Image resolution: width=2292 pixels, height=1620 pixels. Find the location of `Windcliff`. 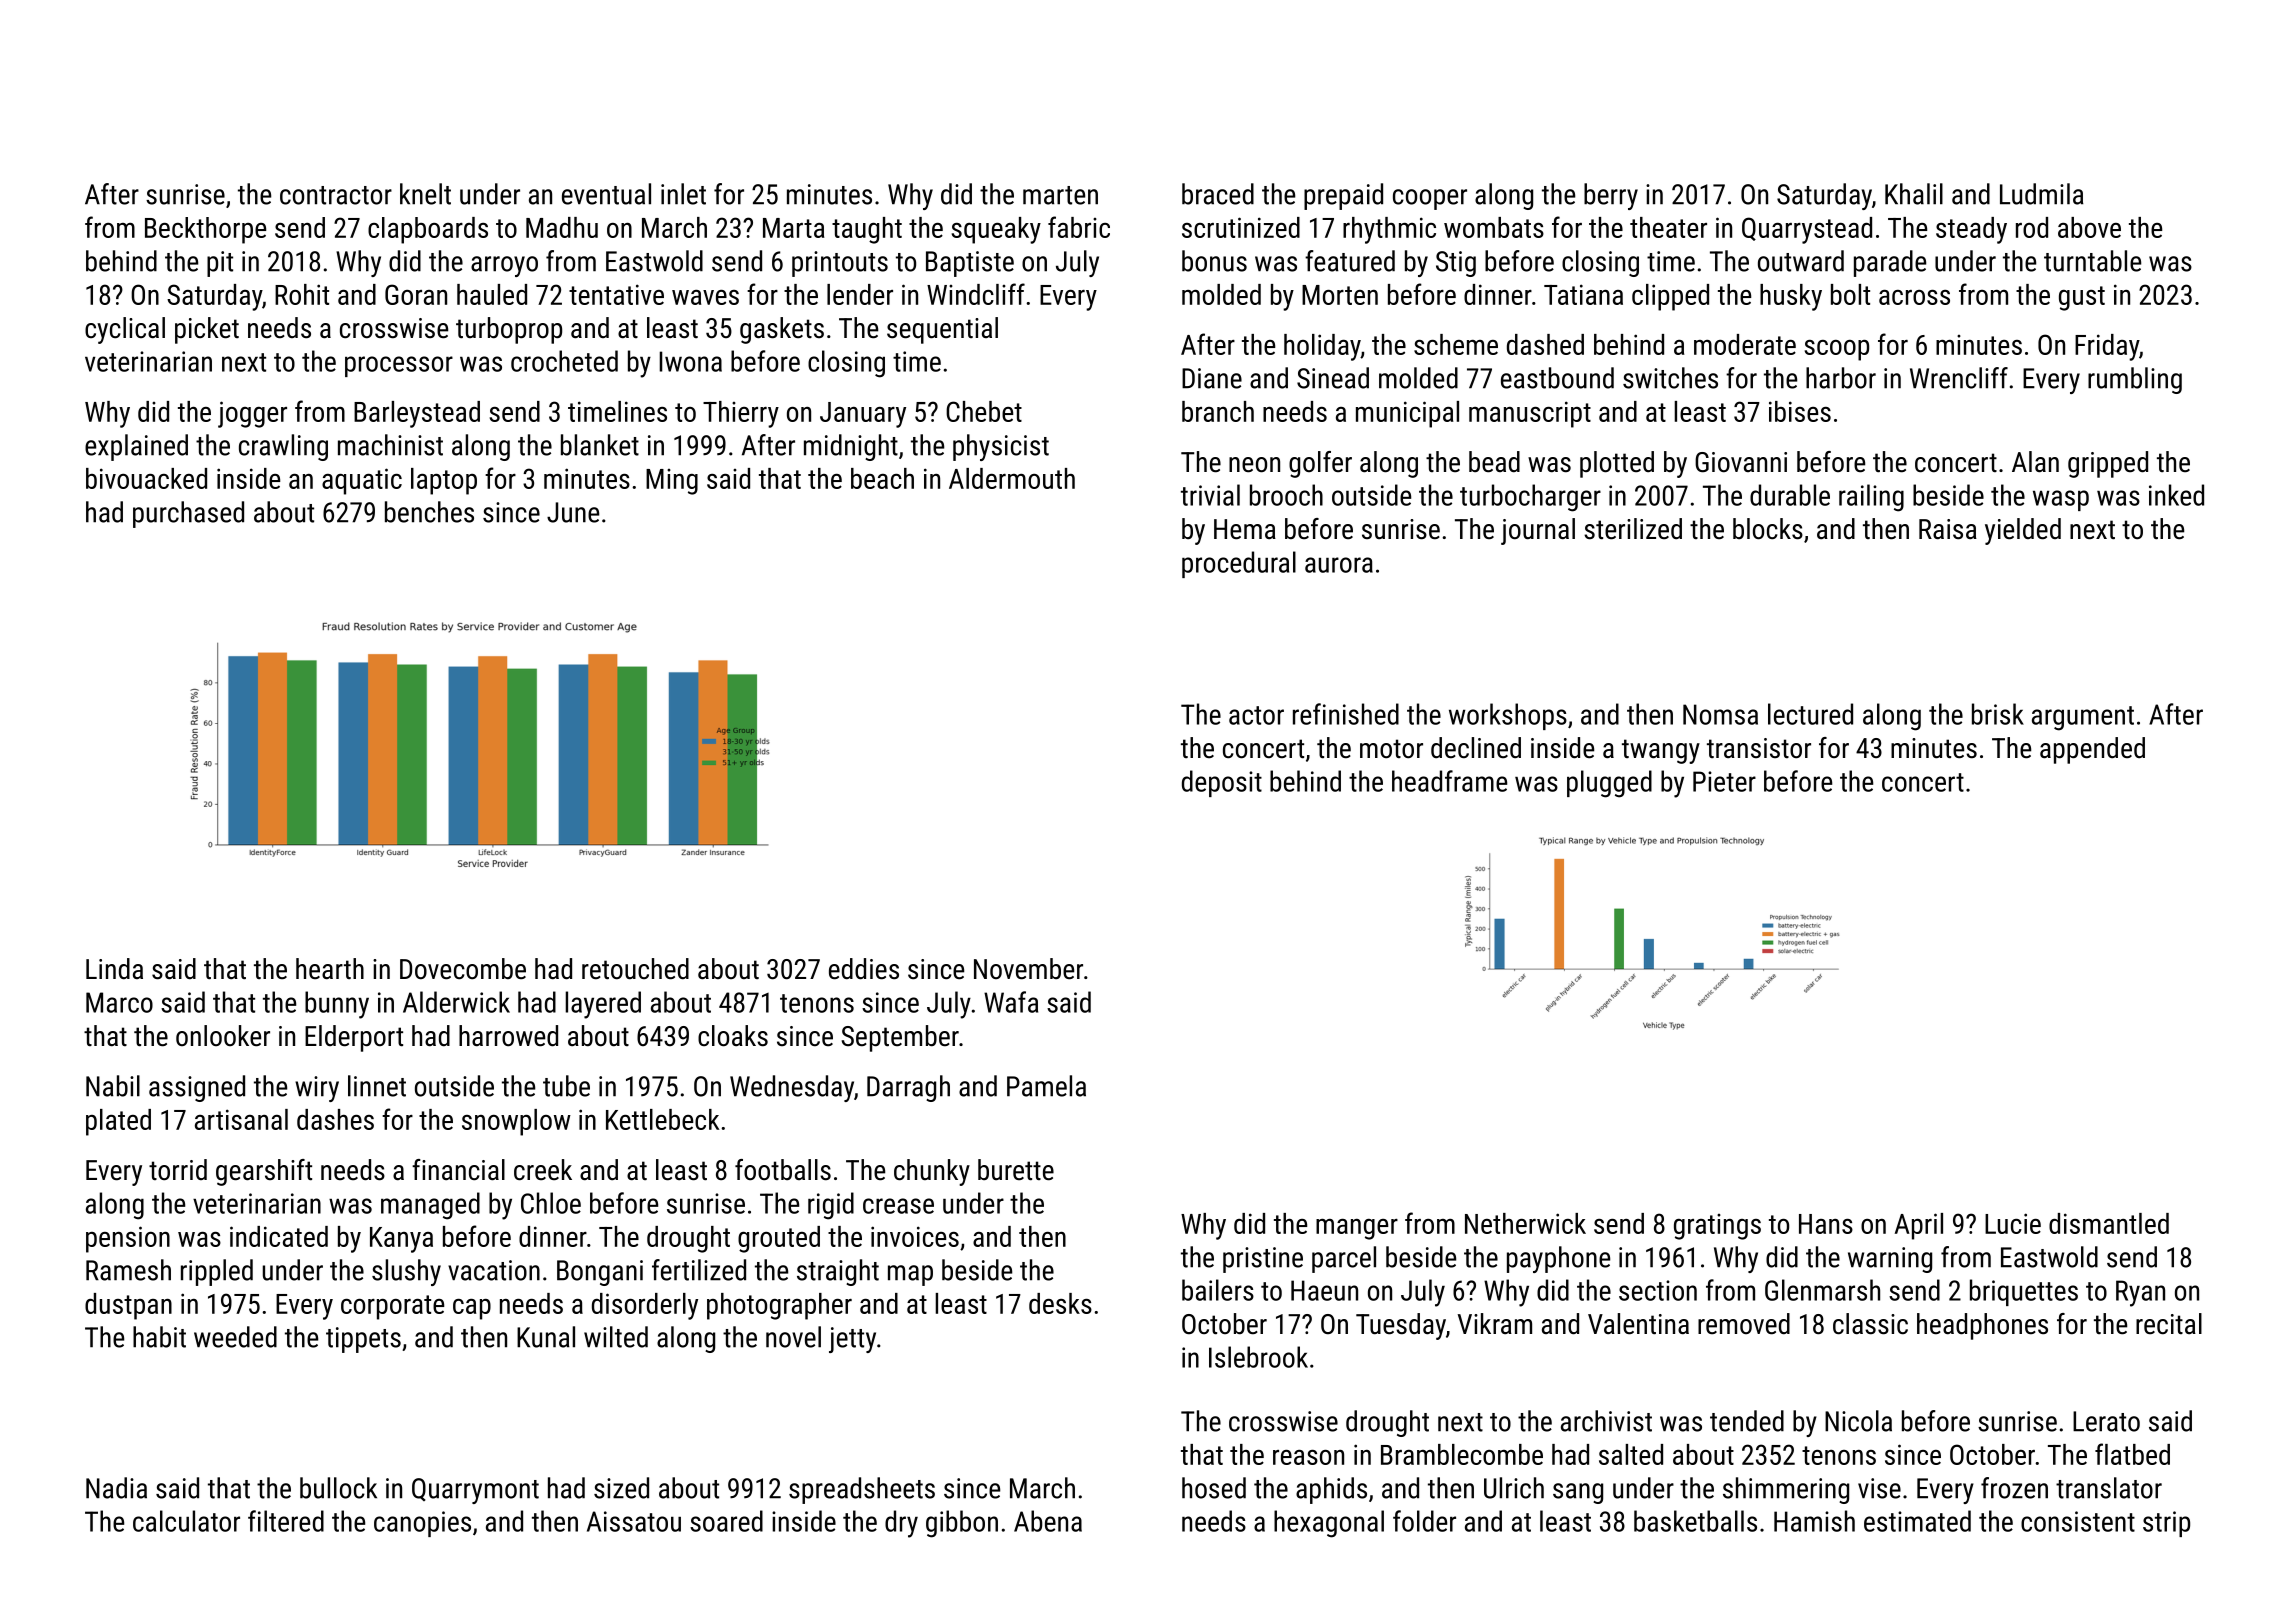

Windcliff is located at coordinates (976, 294).
